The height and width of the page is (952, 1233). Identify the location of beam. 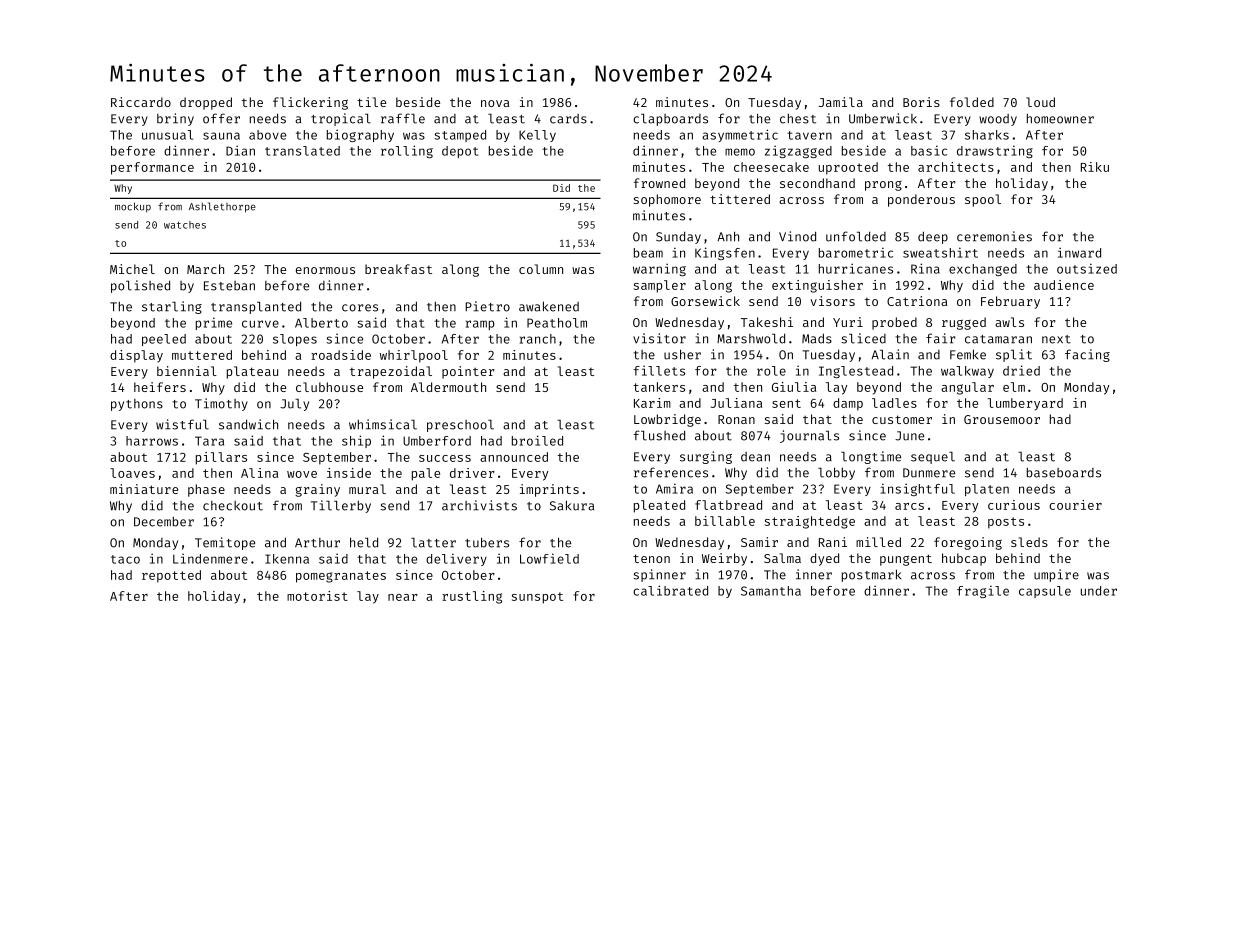
(648, 253).
